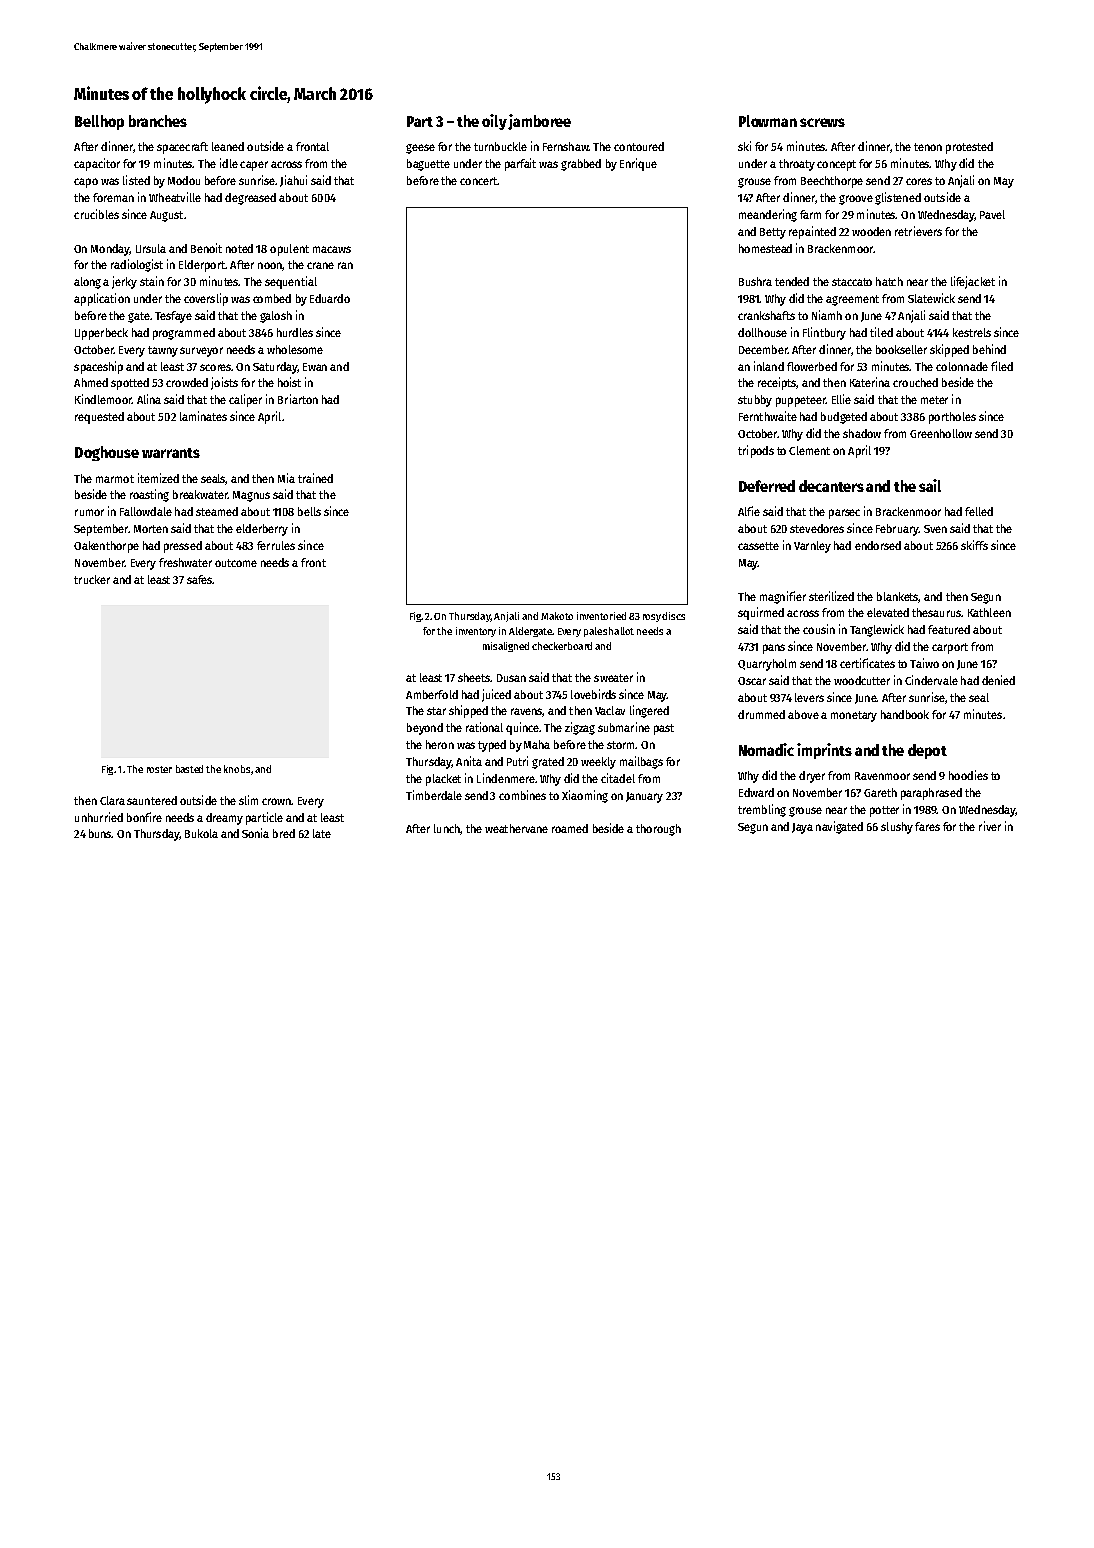 Image resolution: width=1094 pixels, height=1548 pixels. What do you see at coordinates (206, 299) in the document?
I see `coverslip` at bounding box center [206, 299].
